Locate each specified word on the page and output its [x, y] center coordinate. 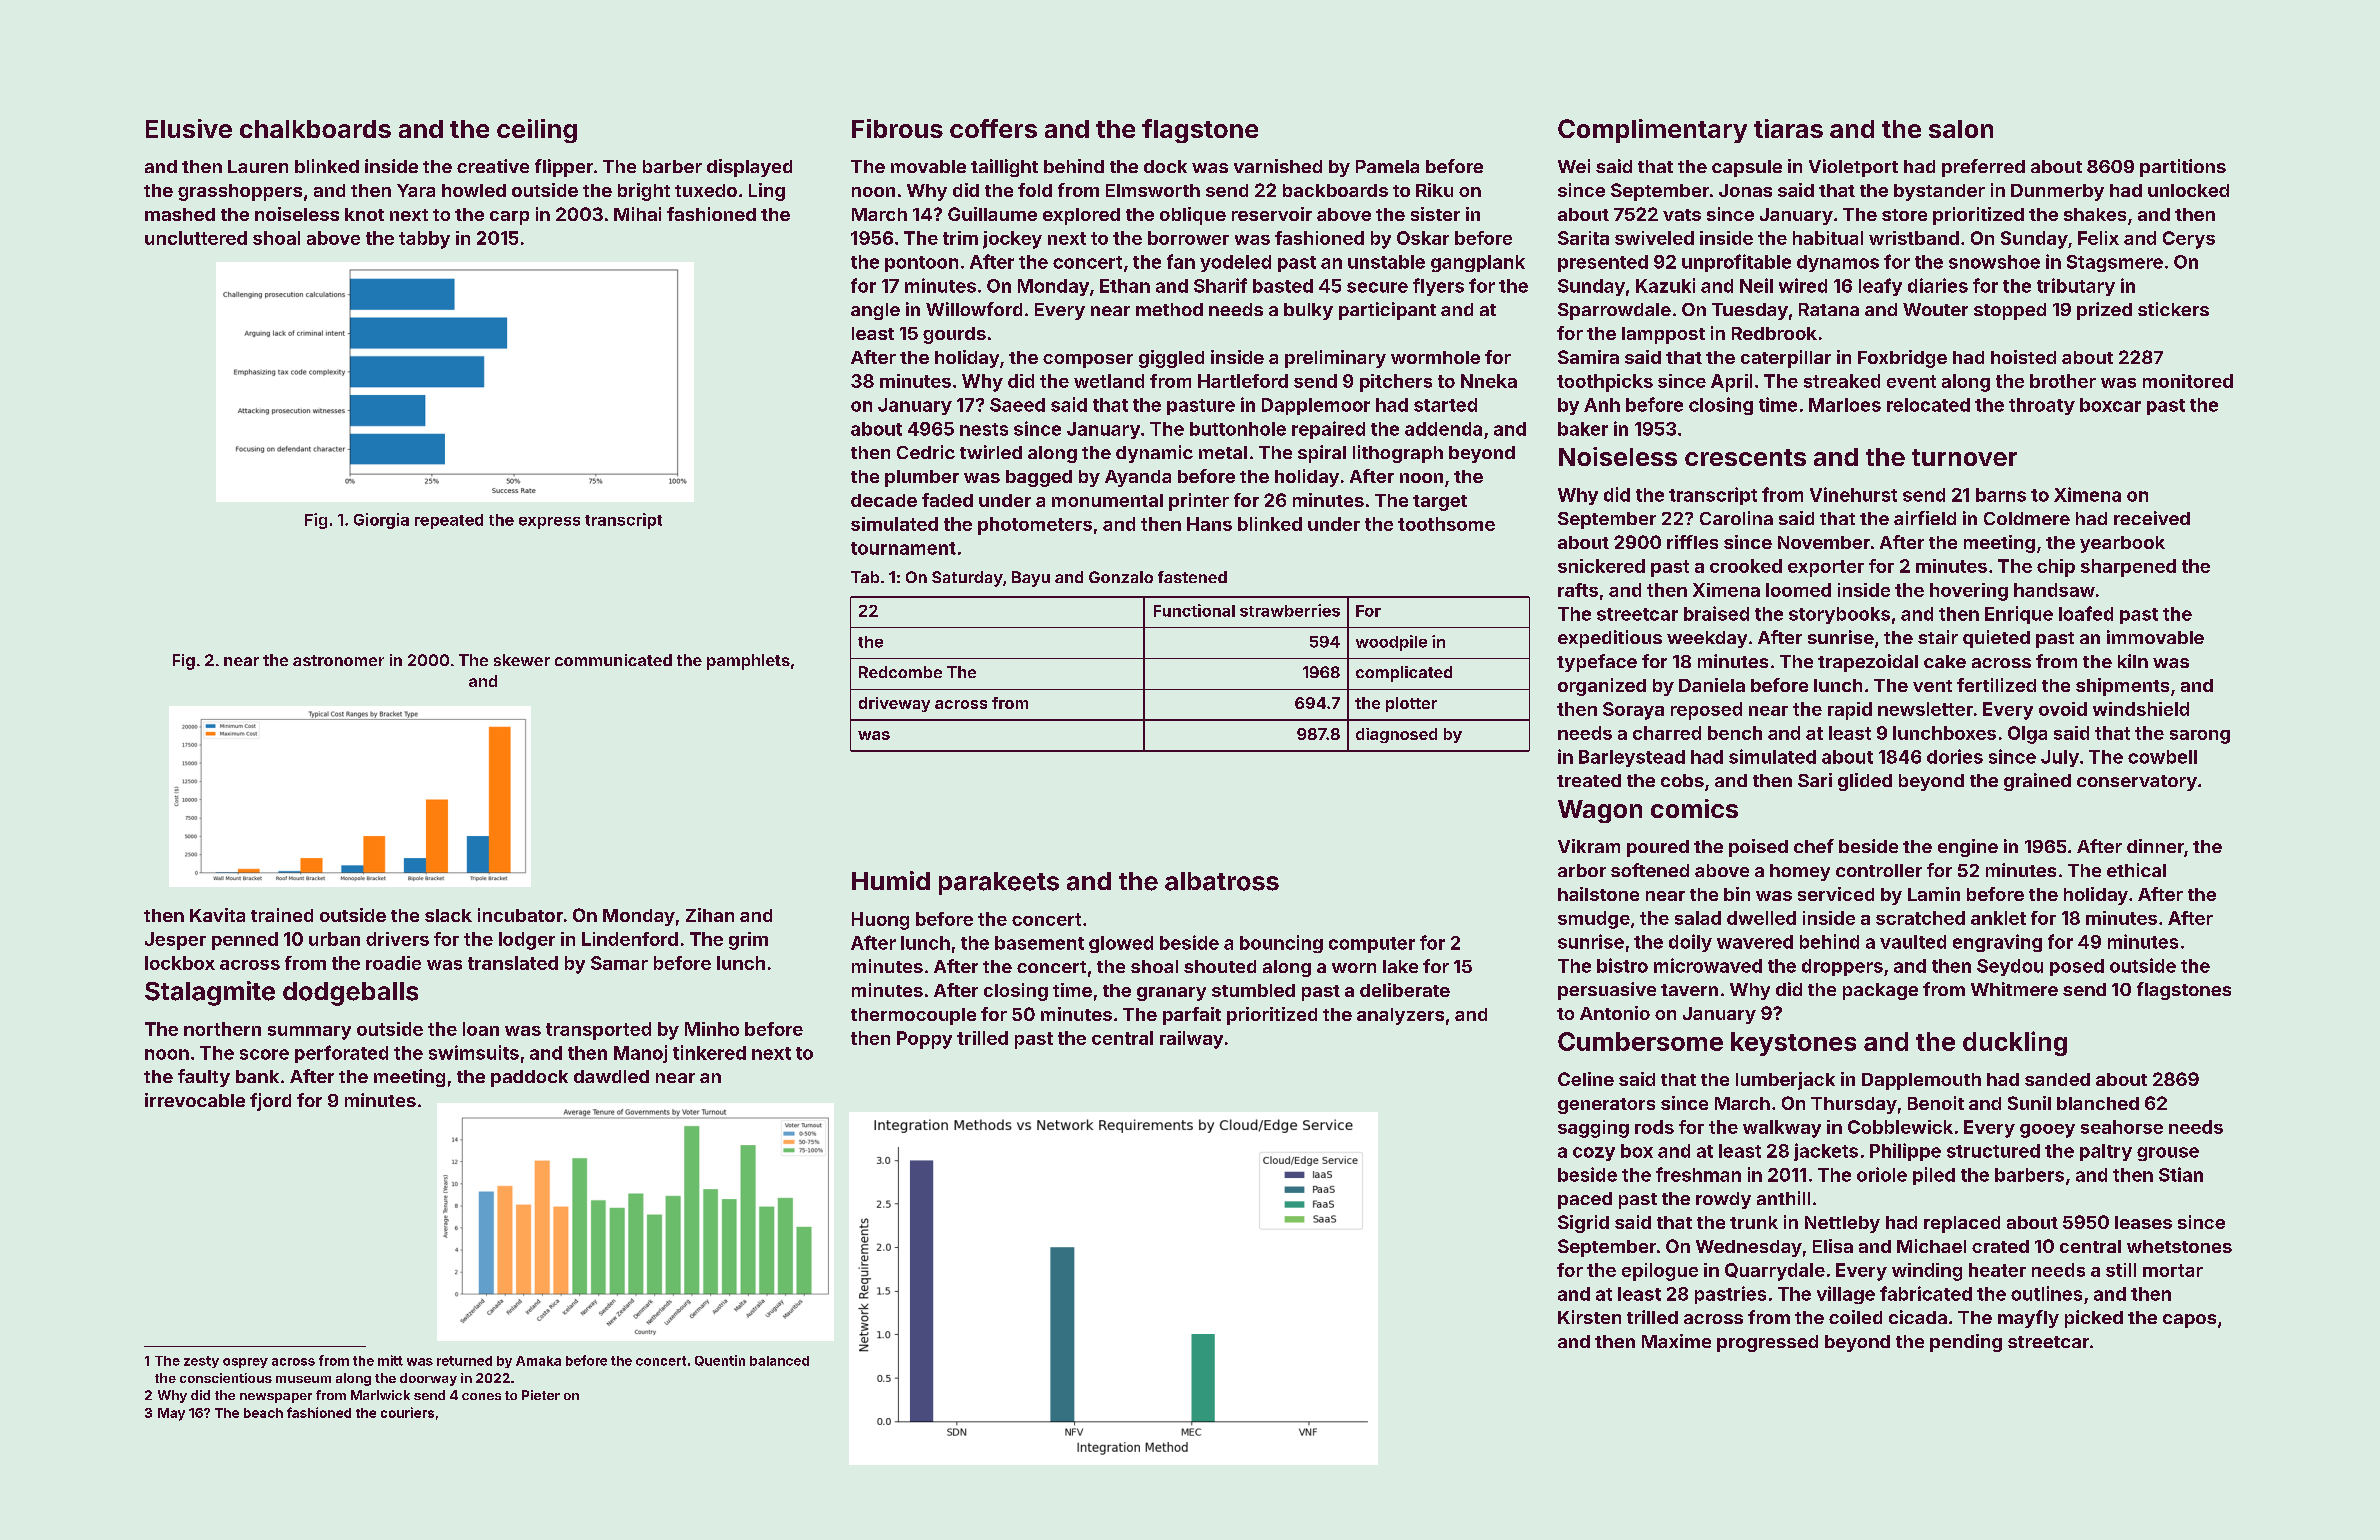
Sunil [2029, 1103]
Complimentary [1652, 131]
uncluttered [196, 238]
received [2152, 518]
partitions [2183, 168]
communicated [613, 660]
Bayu [1031, 579]
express [549, 523]
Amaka [538, 1361]
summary [309, 1033]
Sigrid [1583, 1224]
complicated [1404, 674]
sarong [2200, 737]
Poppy [924, 1040]
